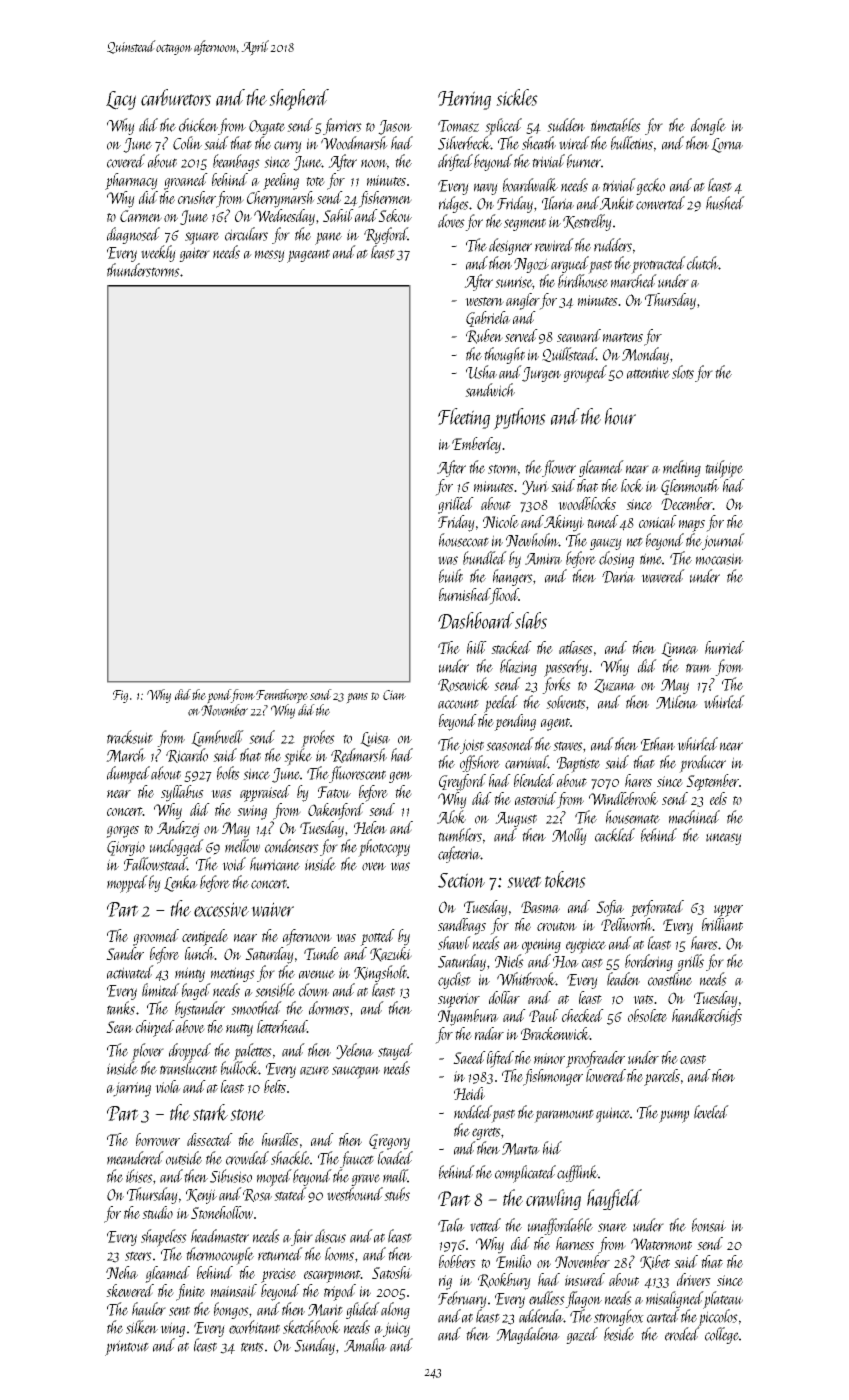  I want to click on beside, so click(619, 1334).
